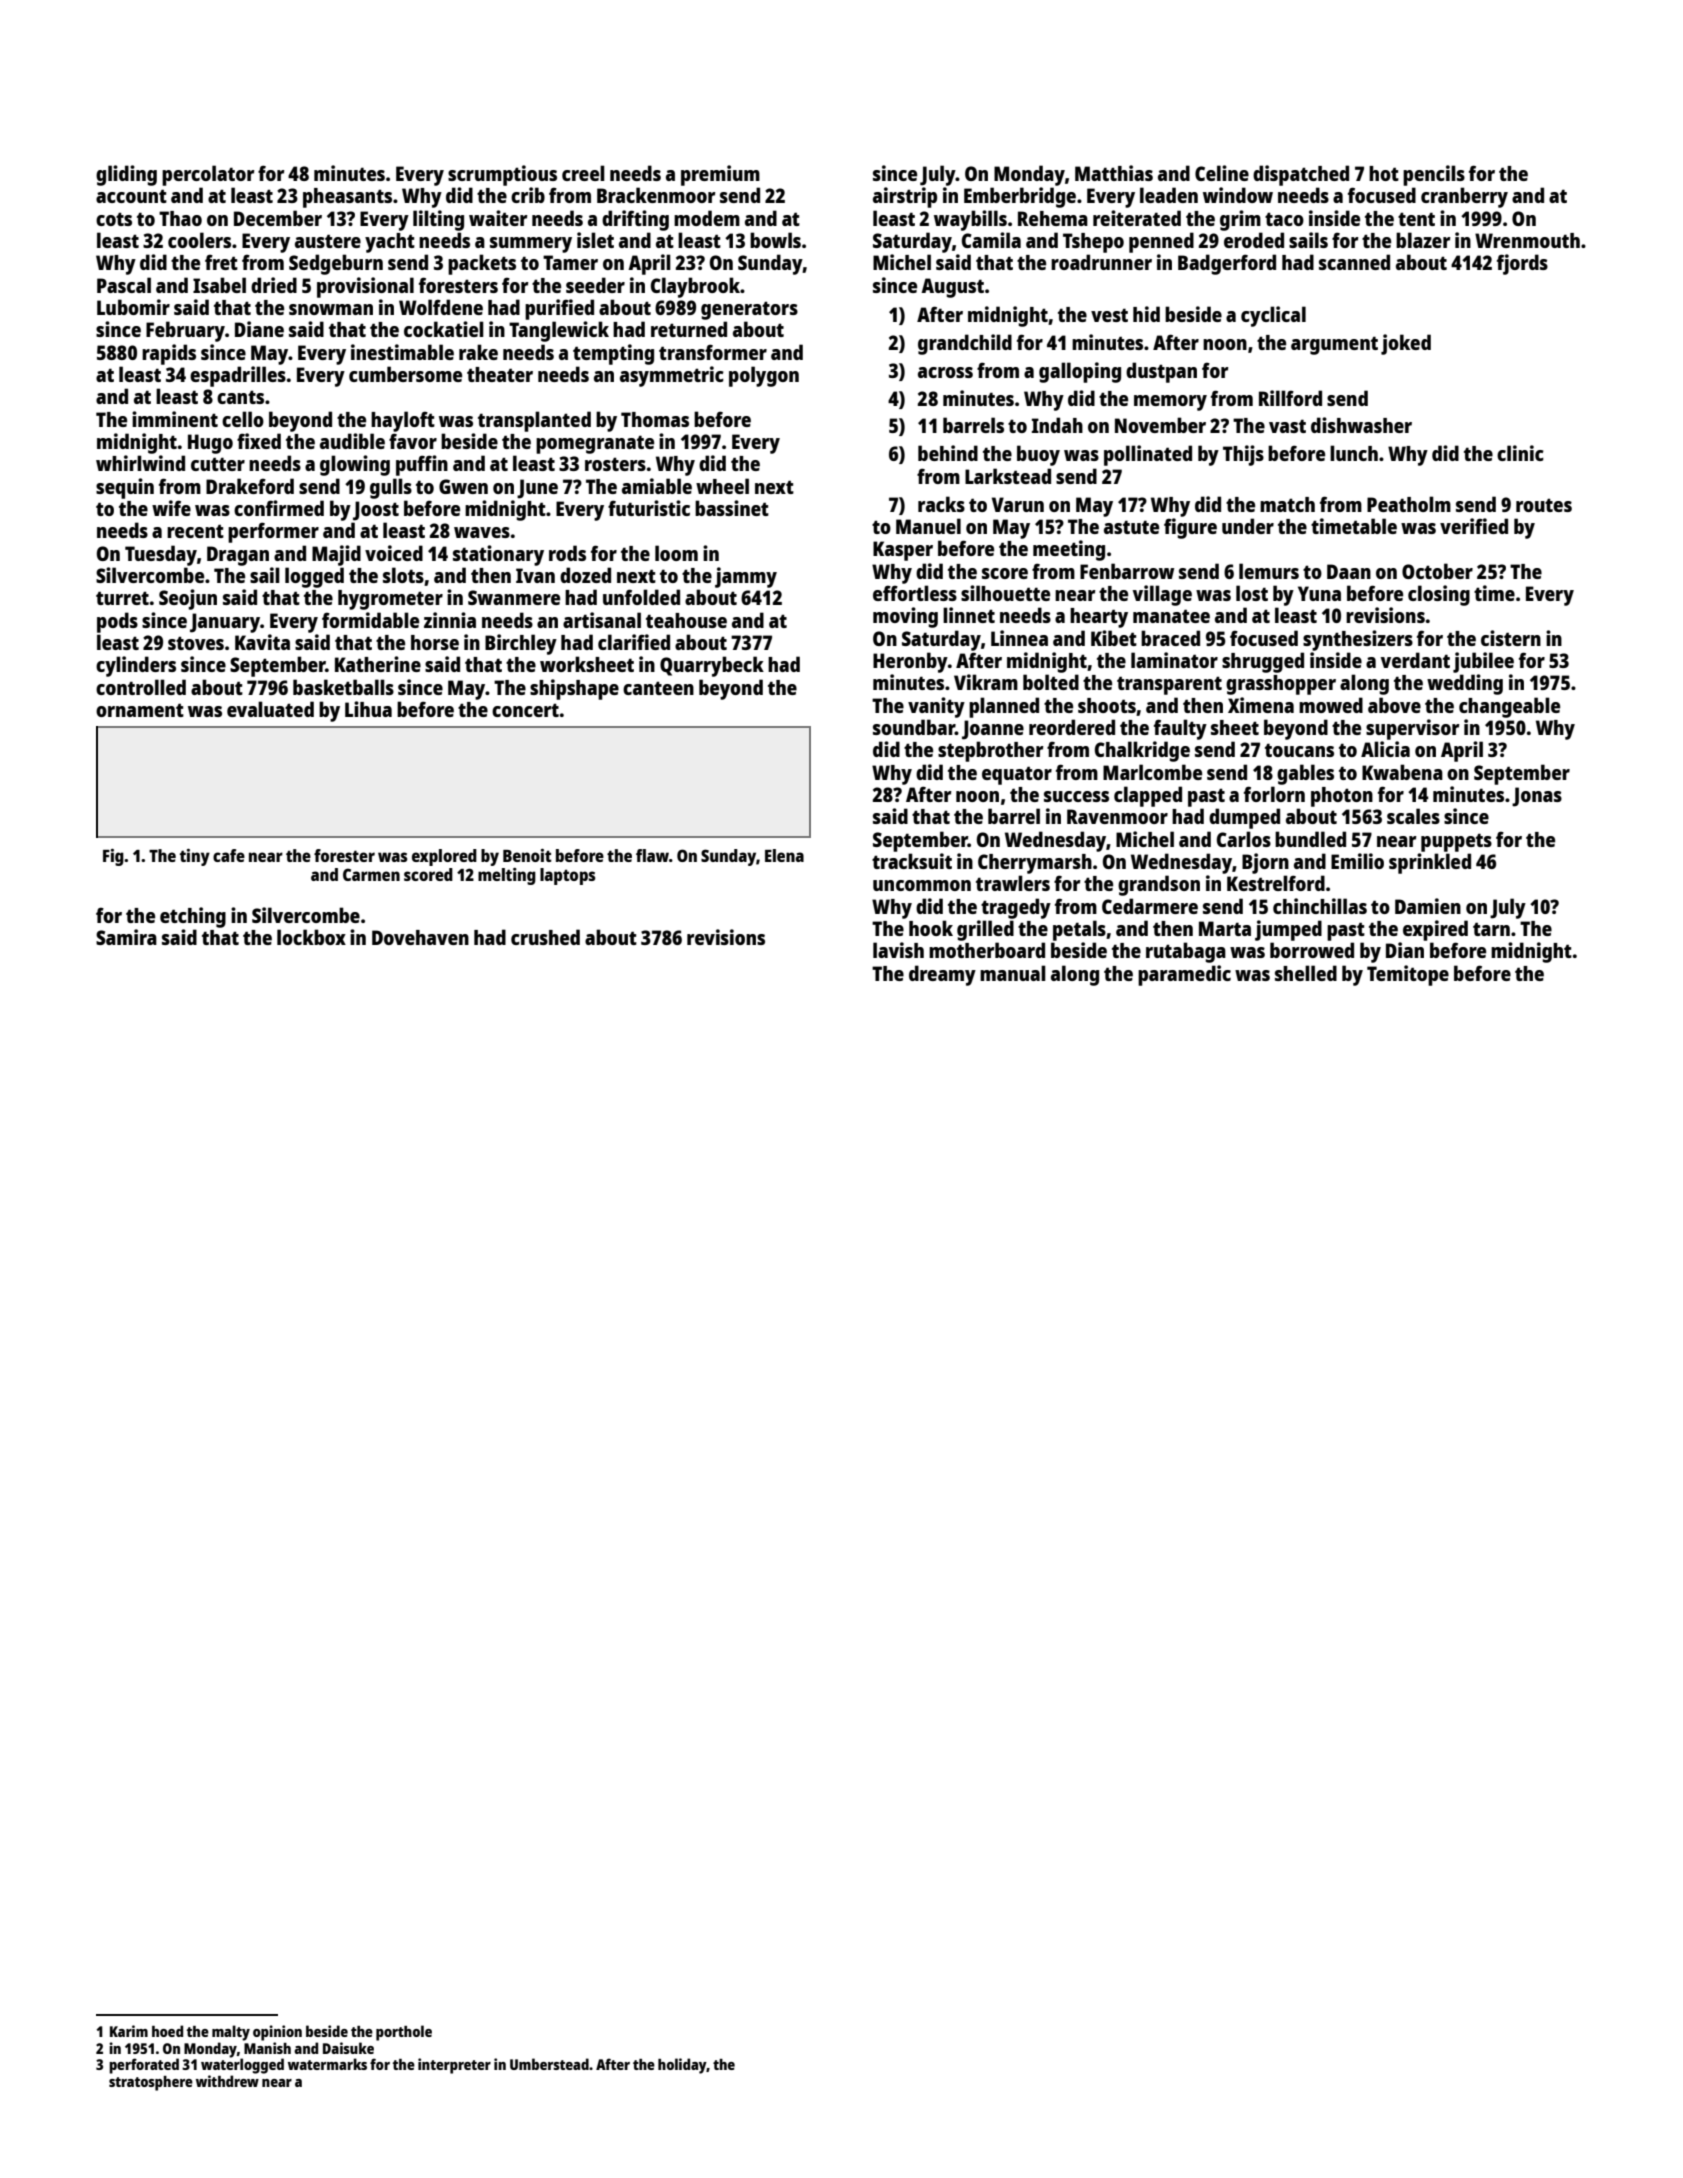  What do you see at coordinates (311, 937) in the document?
I see `lockbox` at bounding box center [311, 937].
